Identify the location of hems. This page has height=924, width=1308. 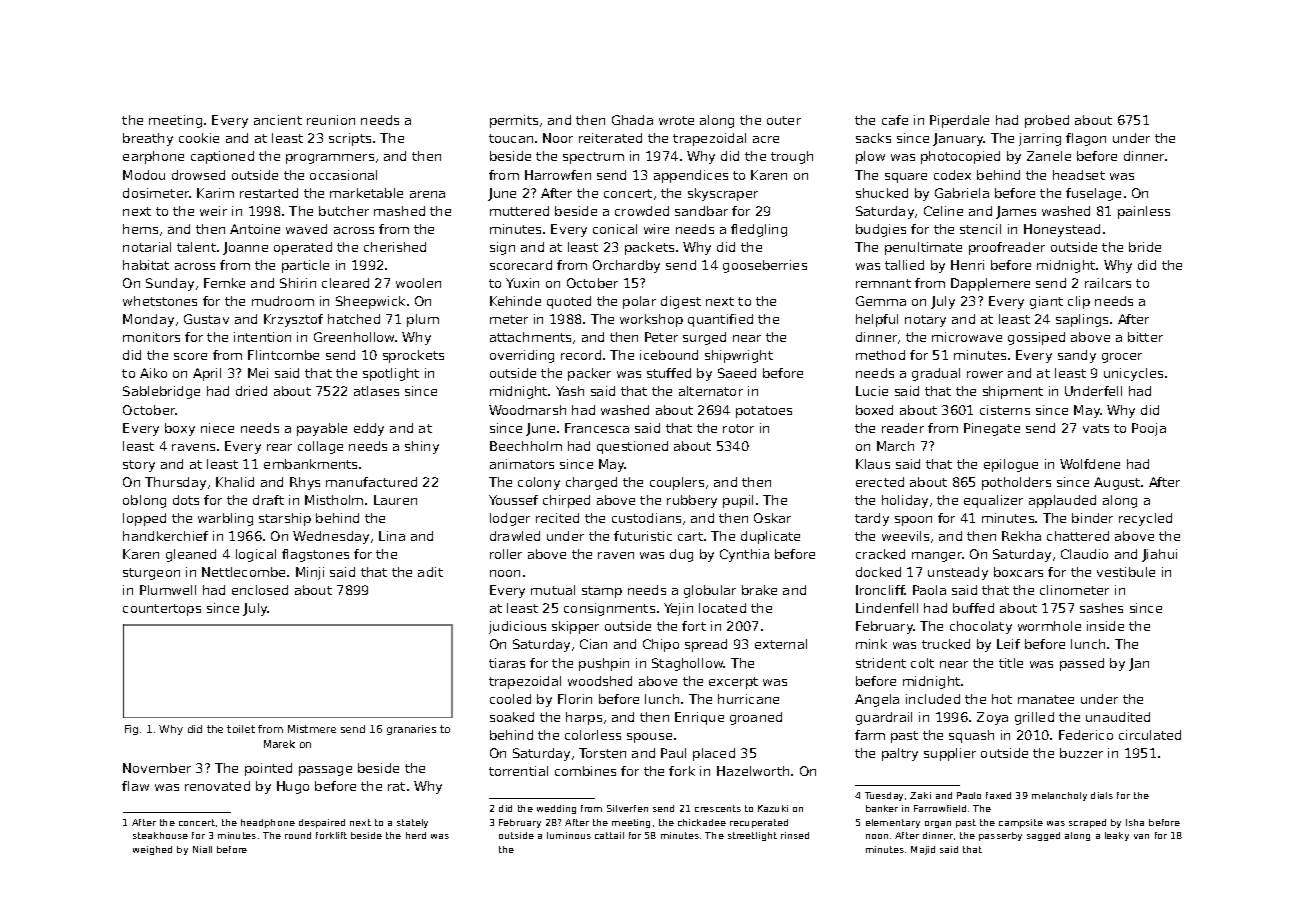
(140, 229).
